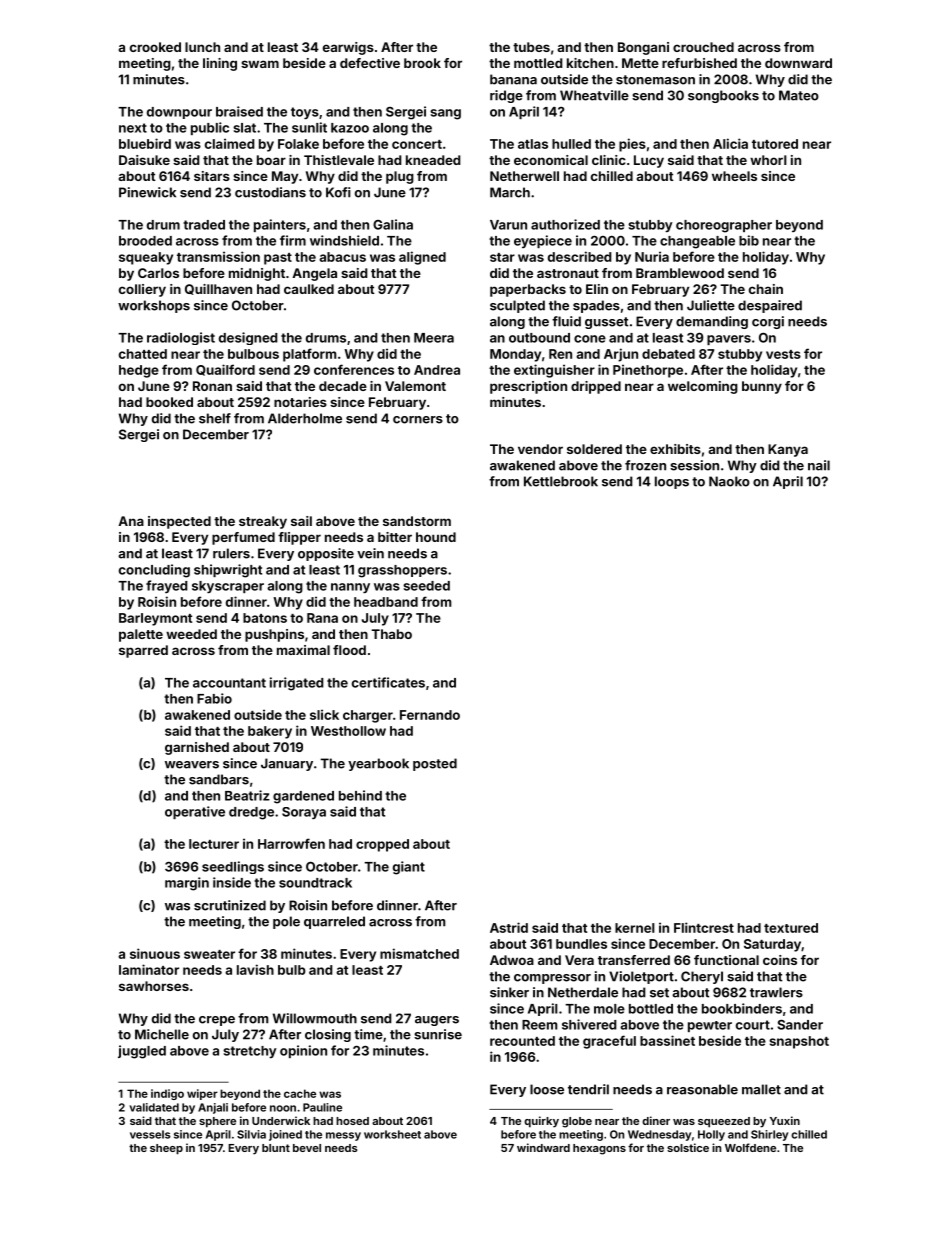 The image size is (952, 1233). Describe the element at coordinates (547, 1089) in the document. I see `loose` at that location.
